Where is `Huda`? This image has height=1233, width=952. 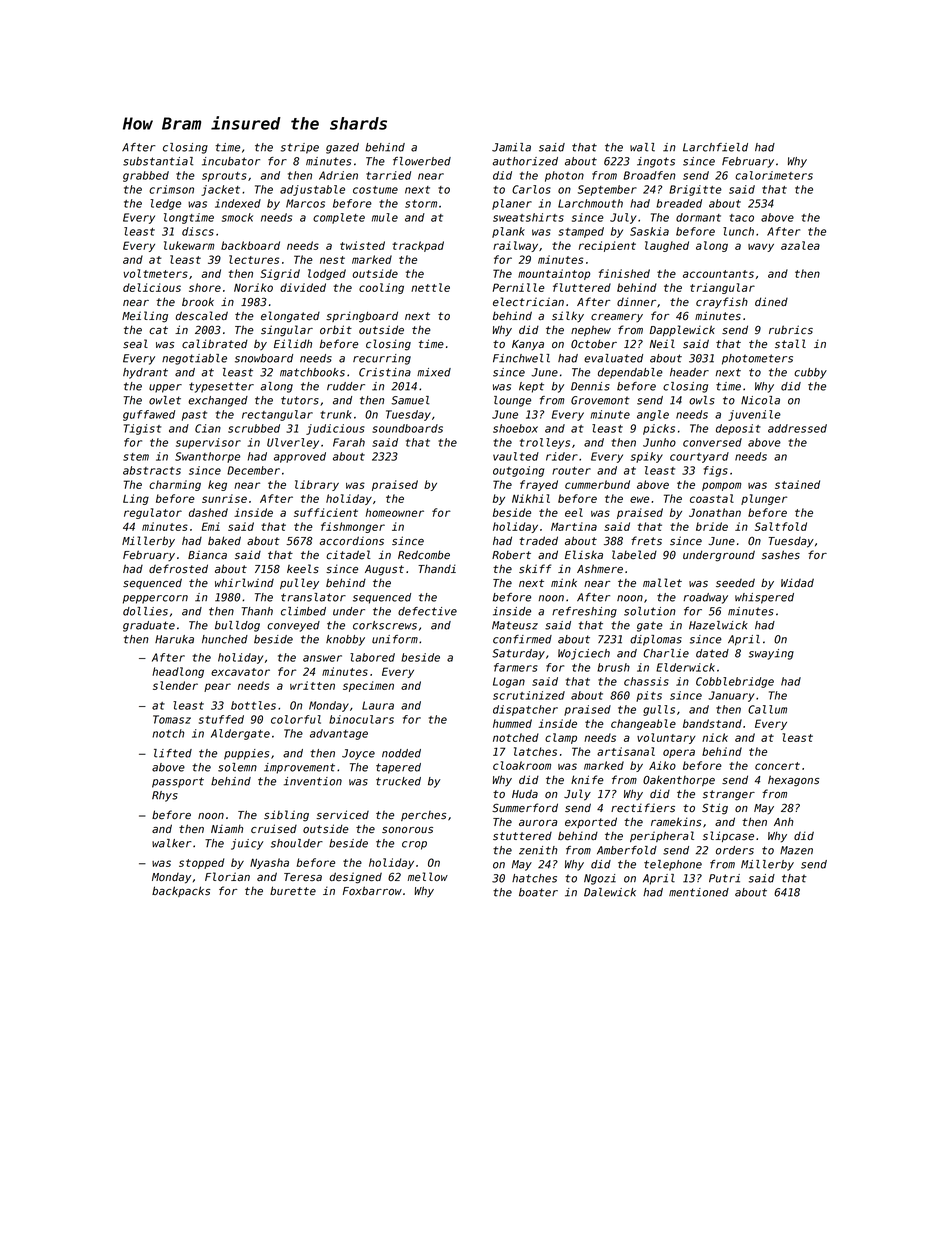
Huda is located at coordinates (525, 793).
